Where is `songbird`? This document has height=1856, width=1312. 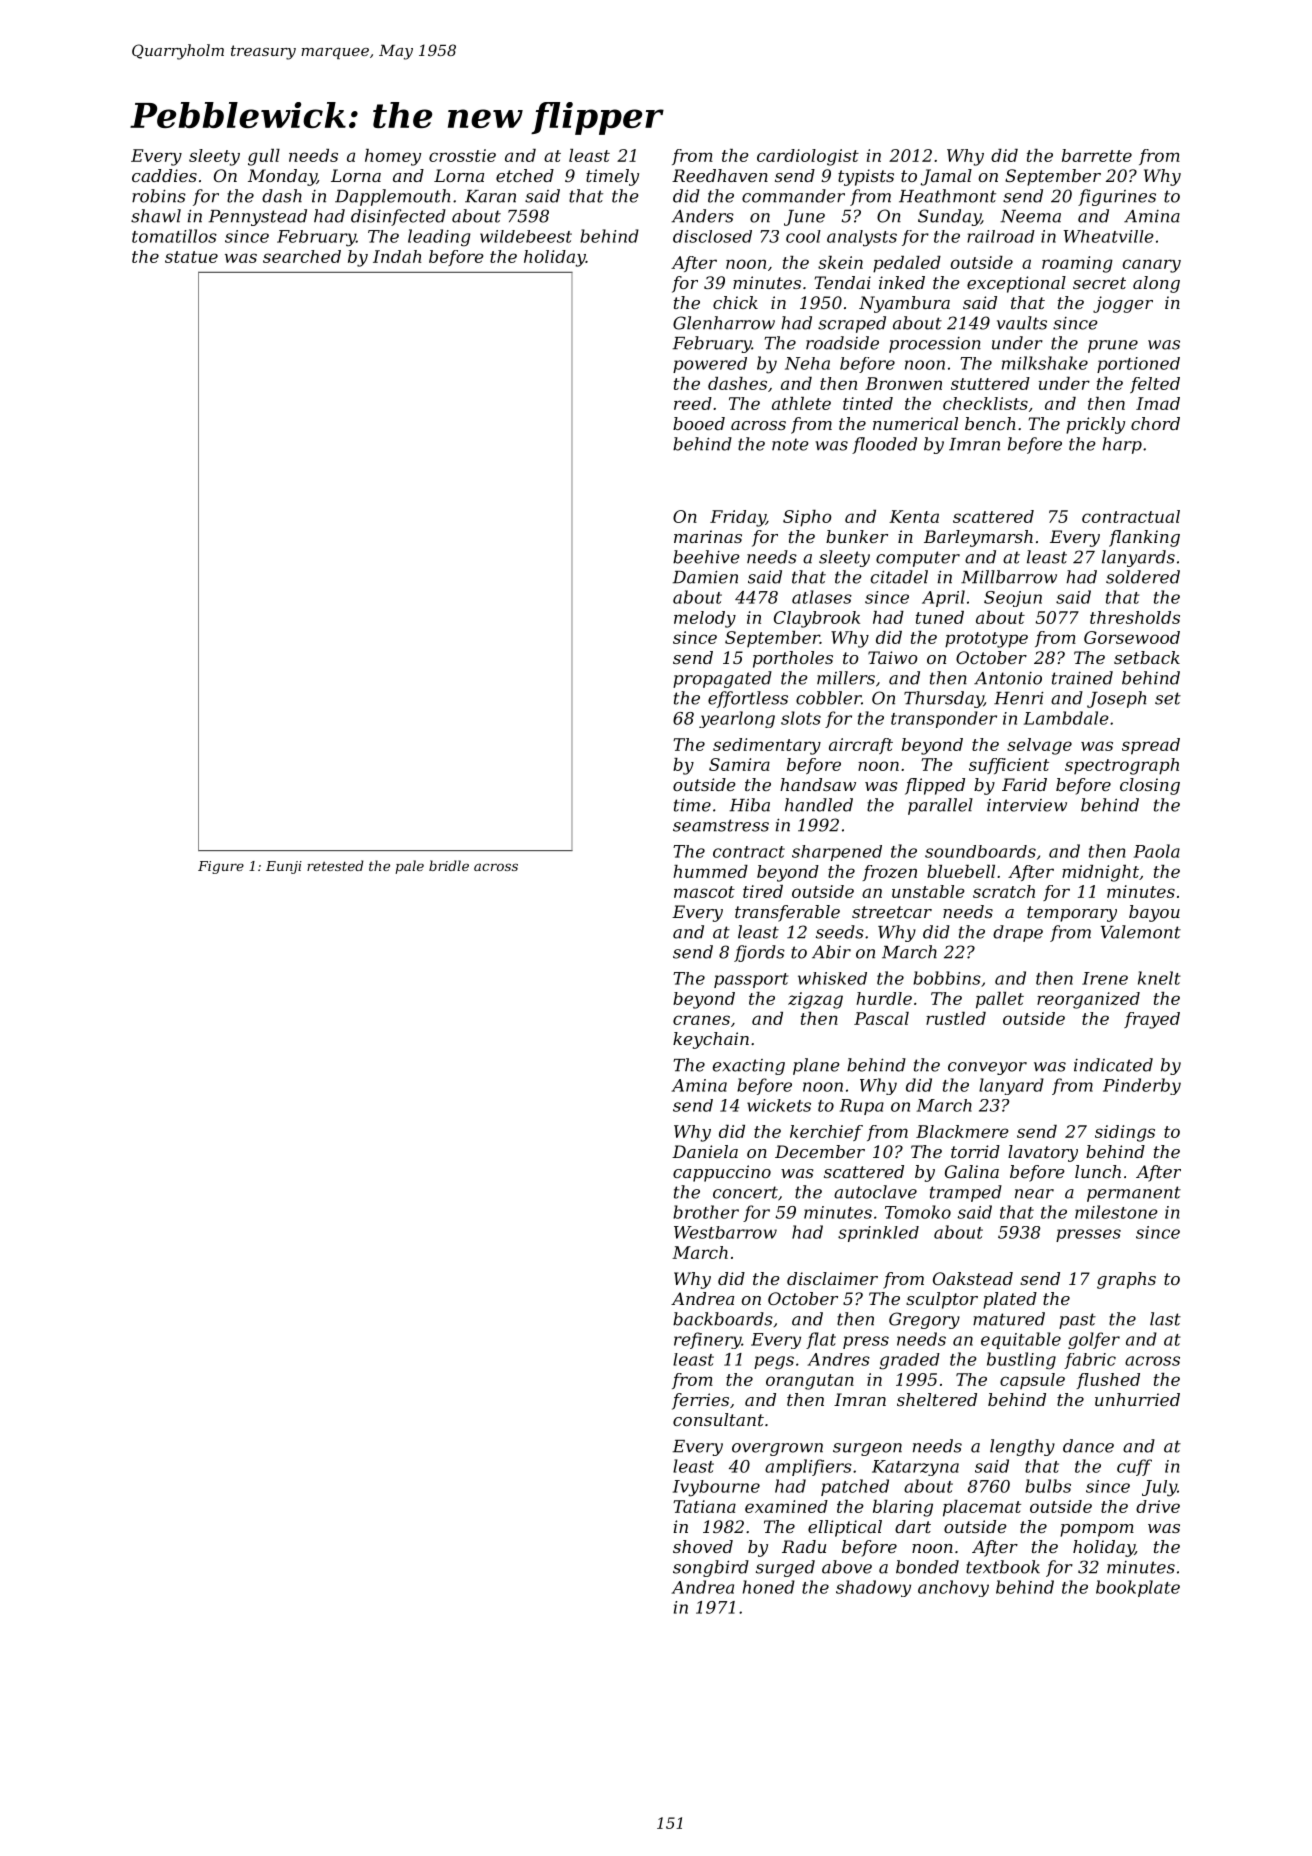 songbird is located at coordinates (711, 1568).
